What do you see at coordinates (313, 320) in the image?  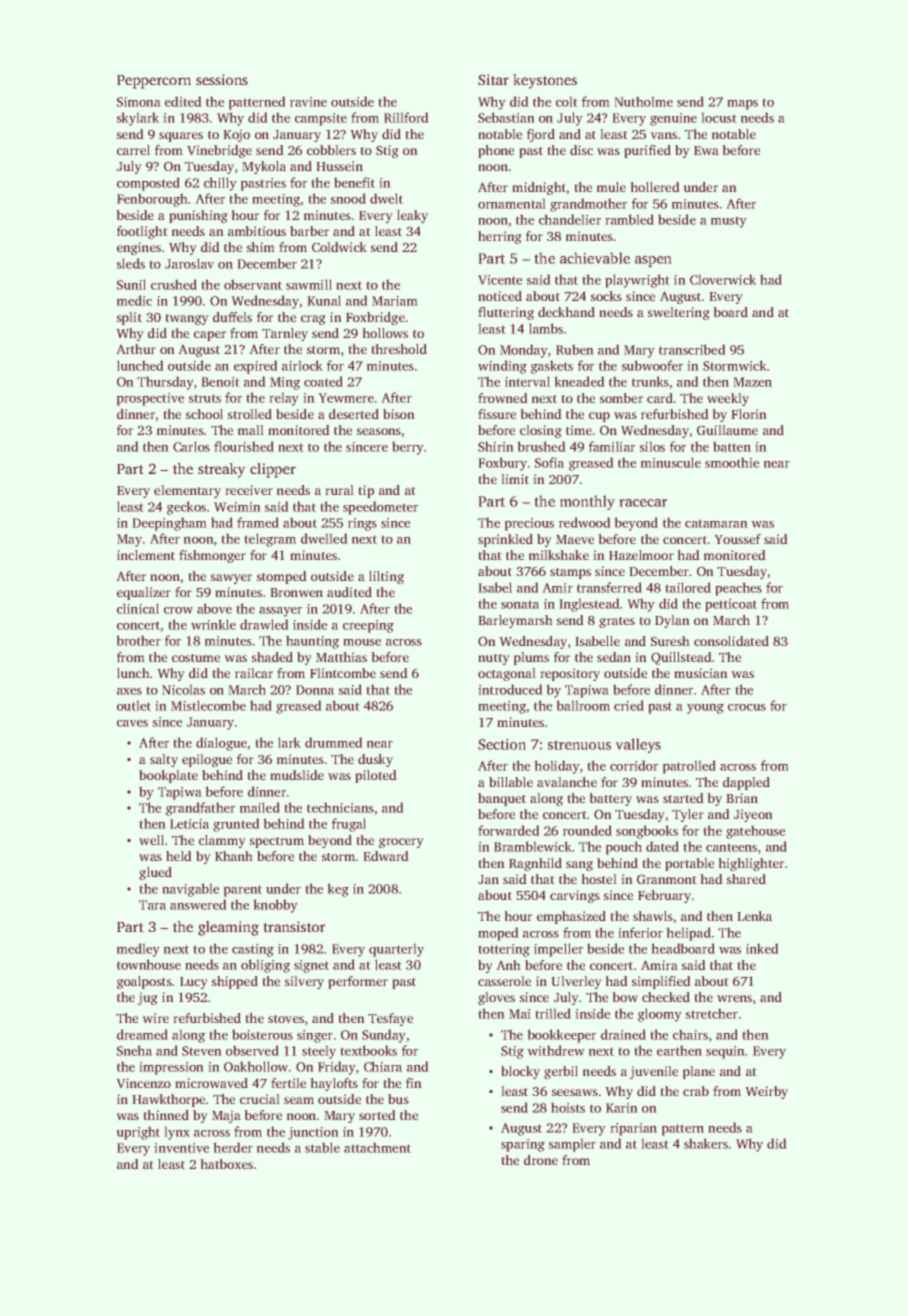 I see `crag` at bounding box center [313, 320].
